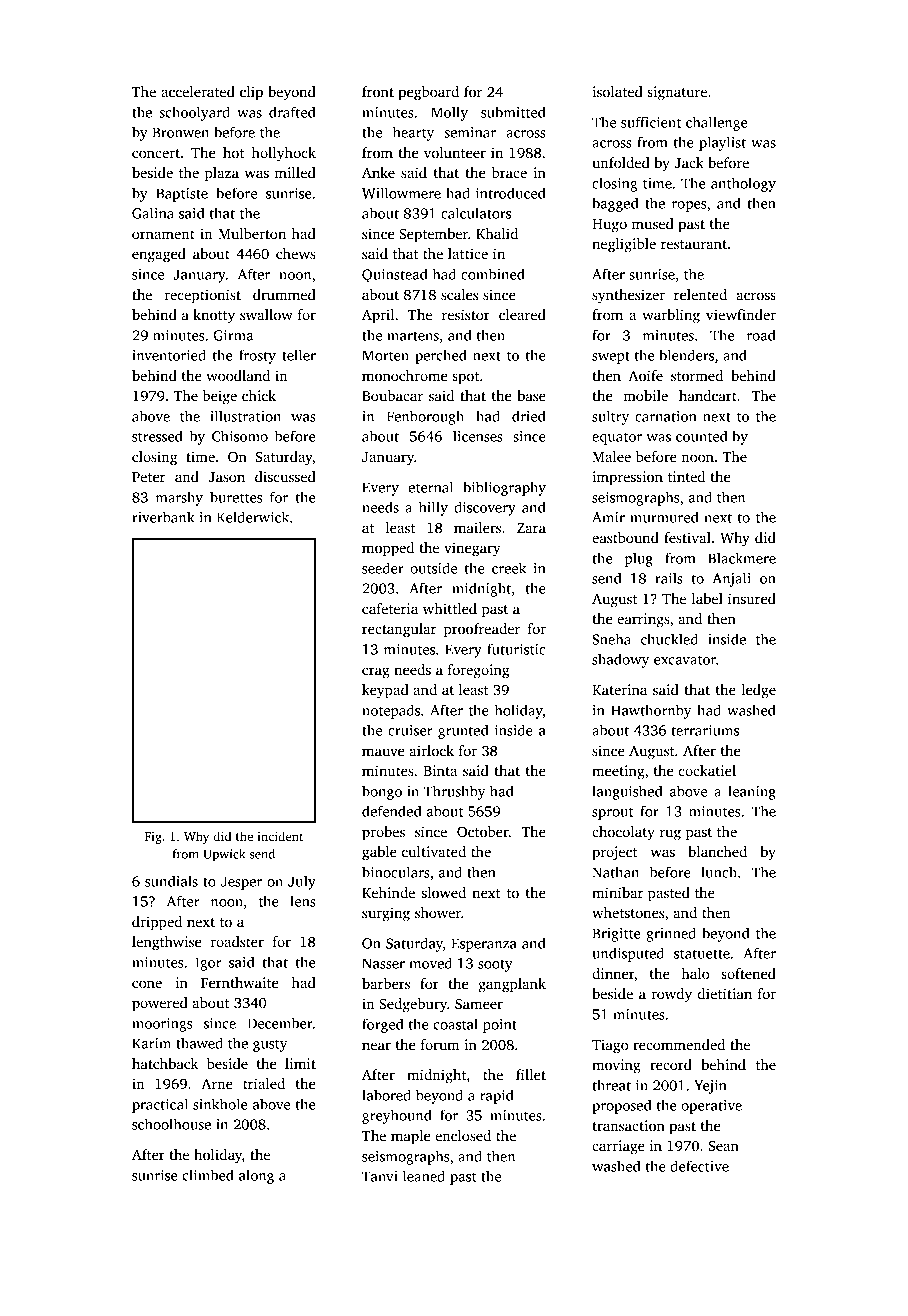 The height and width of the document is (1316, 908). Describe the element at coordinates (198, 91) in the document. I see `accelerated` at that location.
